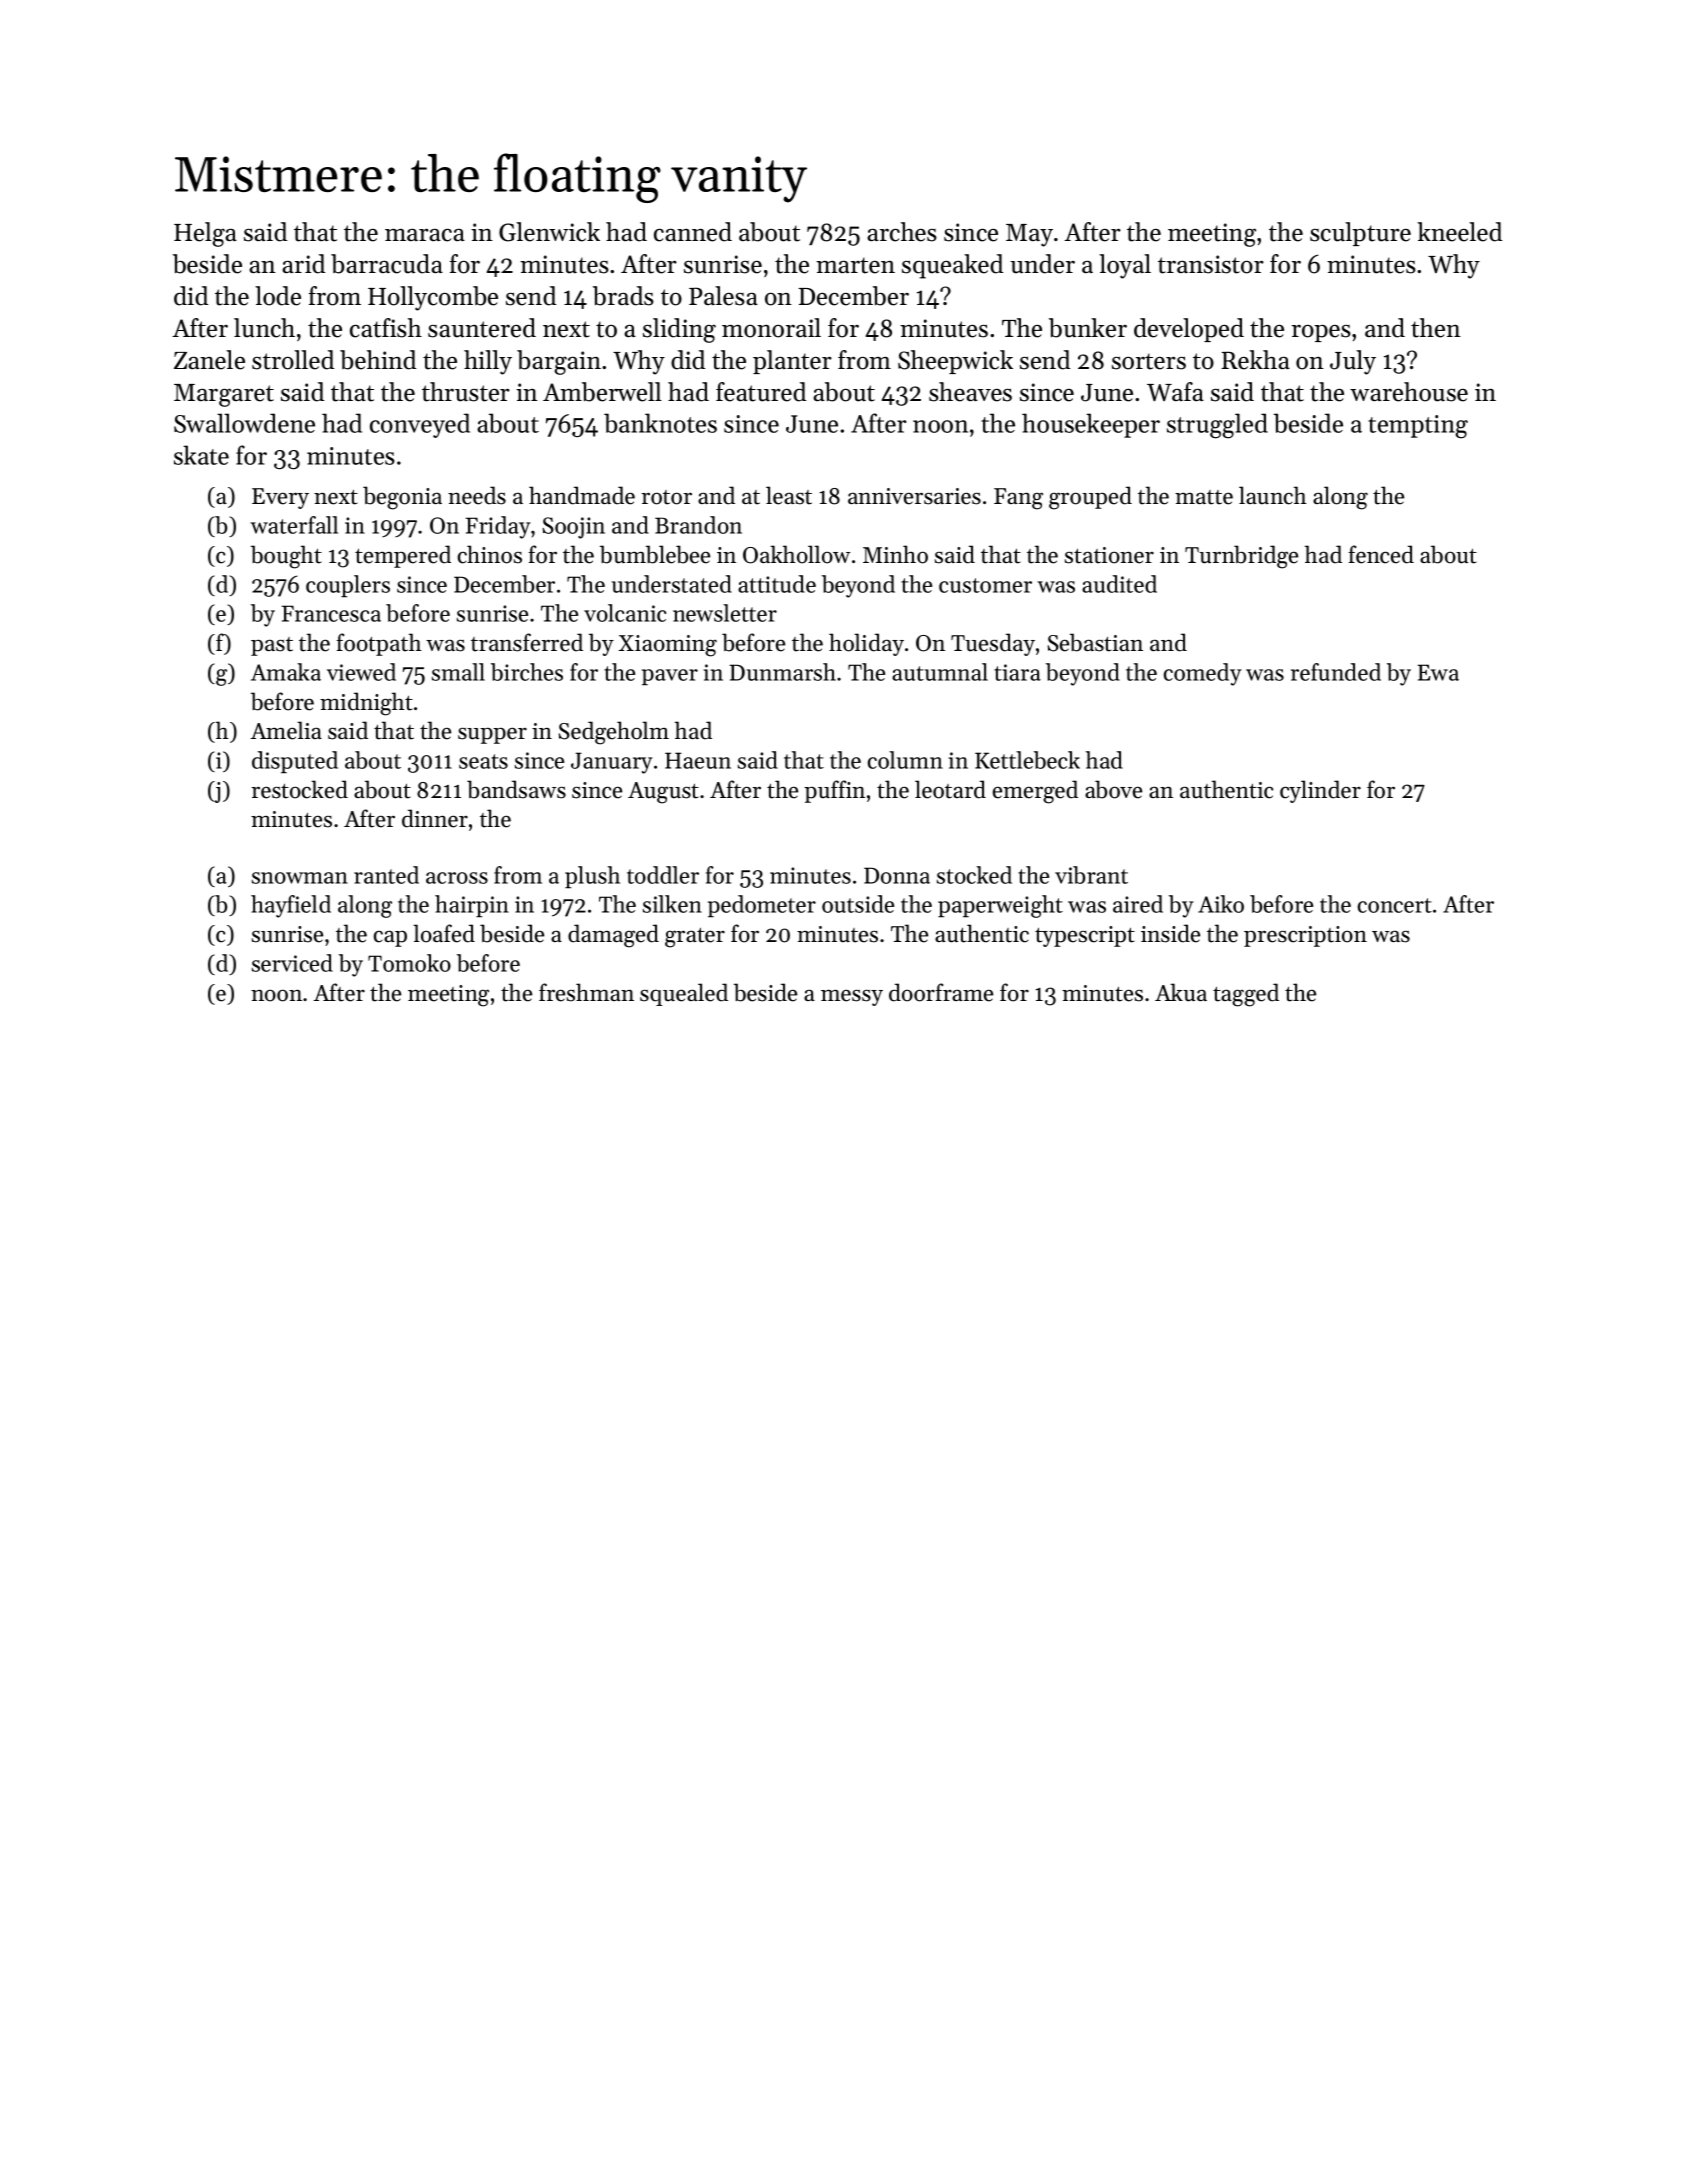  Describe the element at coordinates (291, 906) in the screenshot. I see `hayfield` at that location.
